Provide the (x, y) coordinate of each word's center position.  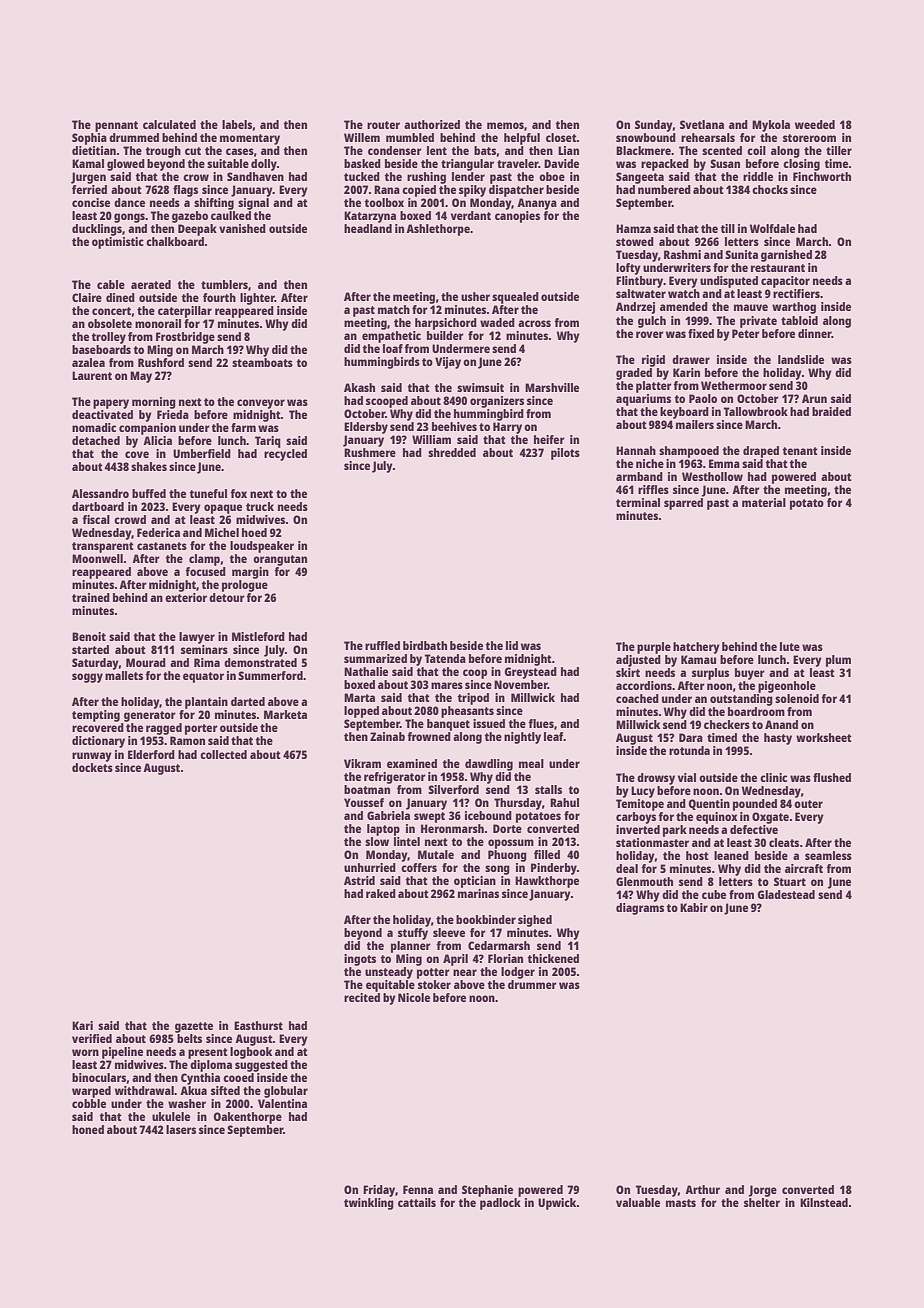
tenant (800, 451)
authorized (432, 124)
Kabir (694, 907)
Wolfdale (772, 228)
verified (92, 1038)
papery (111, 404)
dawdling (489, 765)
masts (681, 1203)
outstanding (741, 700)
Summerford (270, 675)
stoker (434, 984)
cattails (417, 1202)
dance (129, 202)
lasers (181, 1129)
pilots (565, 454)
